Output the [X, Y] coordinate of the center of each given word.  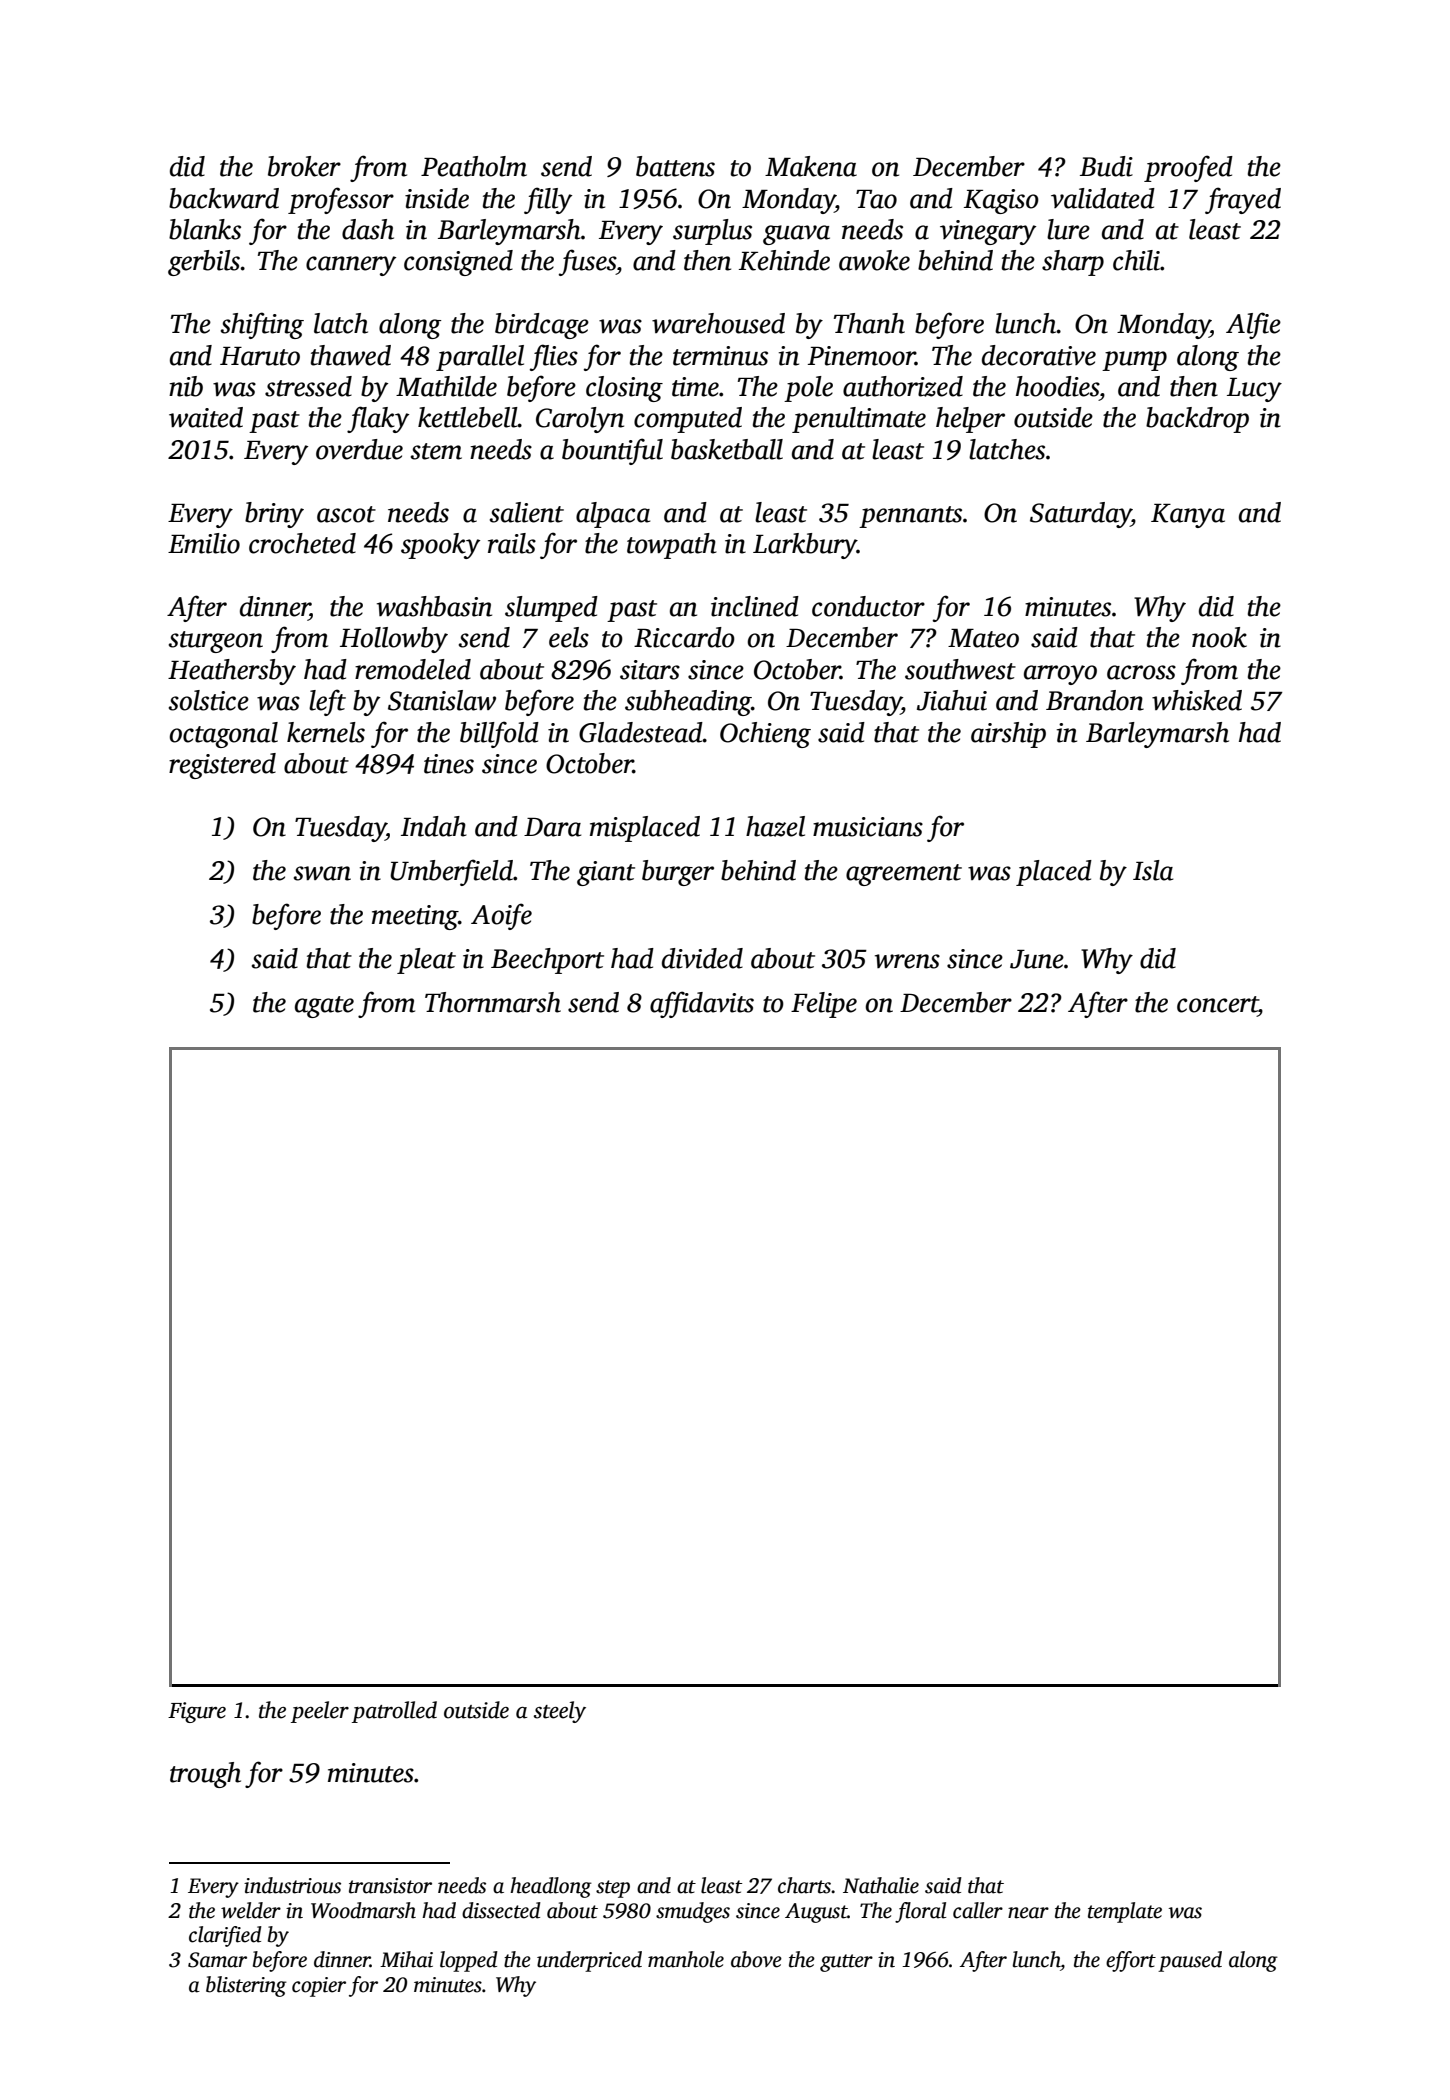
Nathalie [881, 1885]
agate [324, 1007]
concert [1217, 1004]
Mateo [983, 638]
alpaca [613, 515]
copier [319, 1987]
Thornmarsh [493, 1002]
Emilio [204, 543]
